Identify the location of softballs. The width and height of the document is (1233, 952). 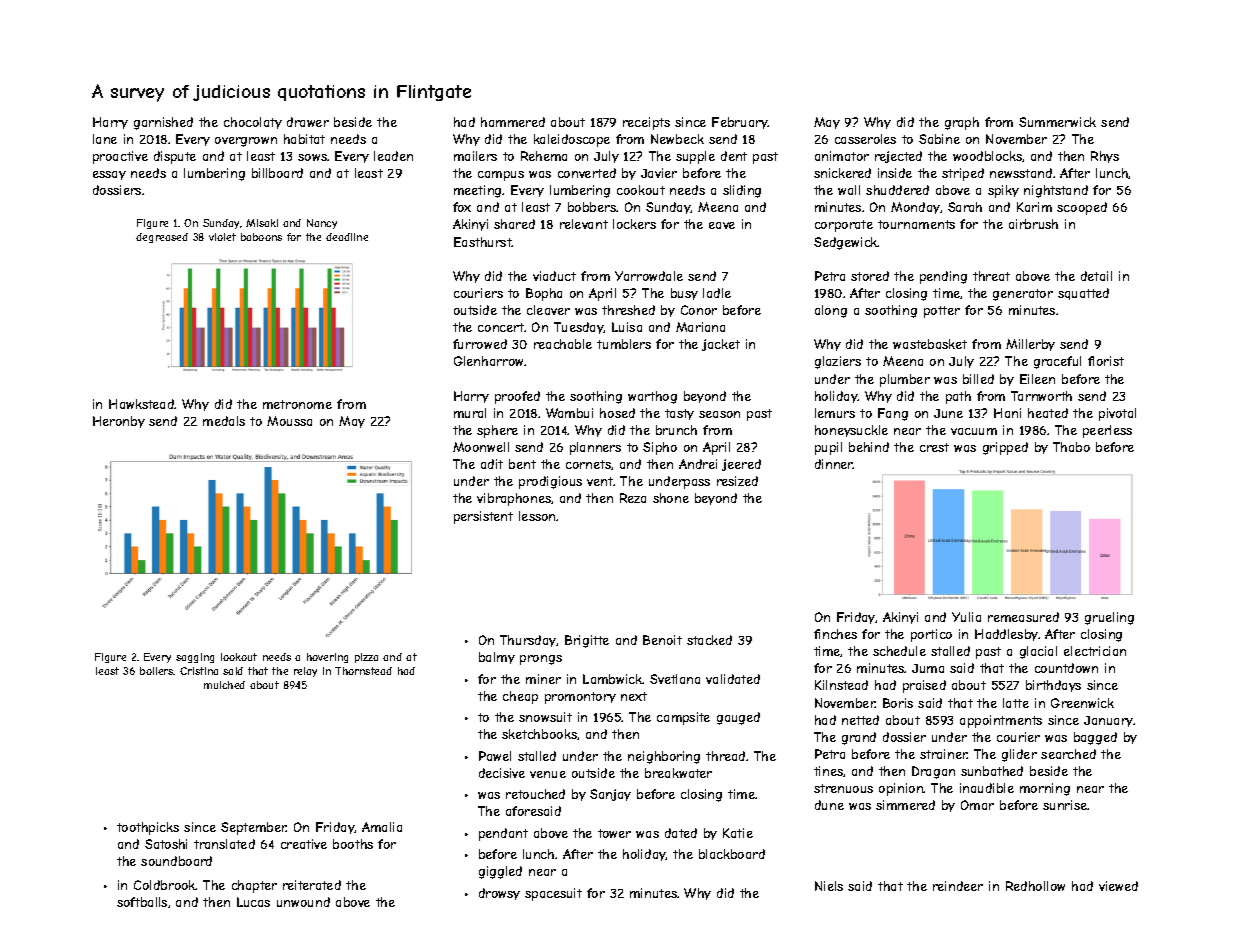
(142, 902).
